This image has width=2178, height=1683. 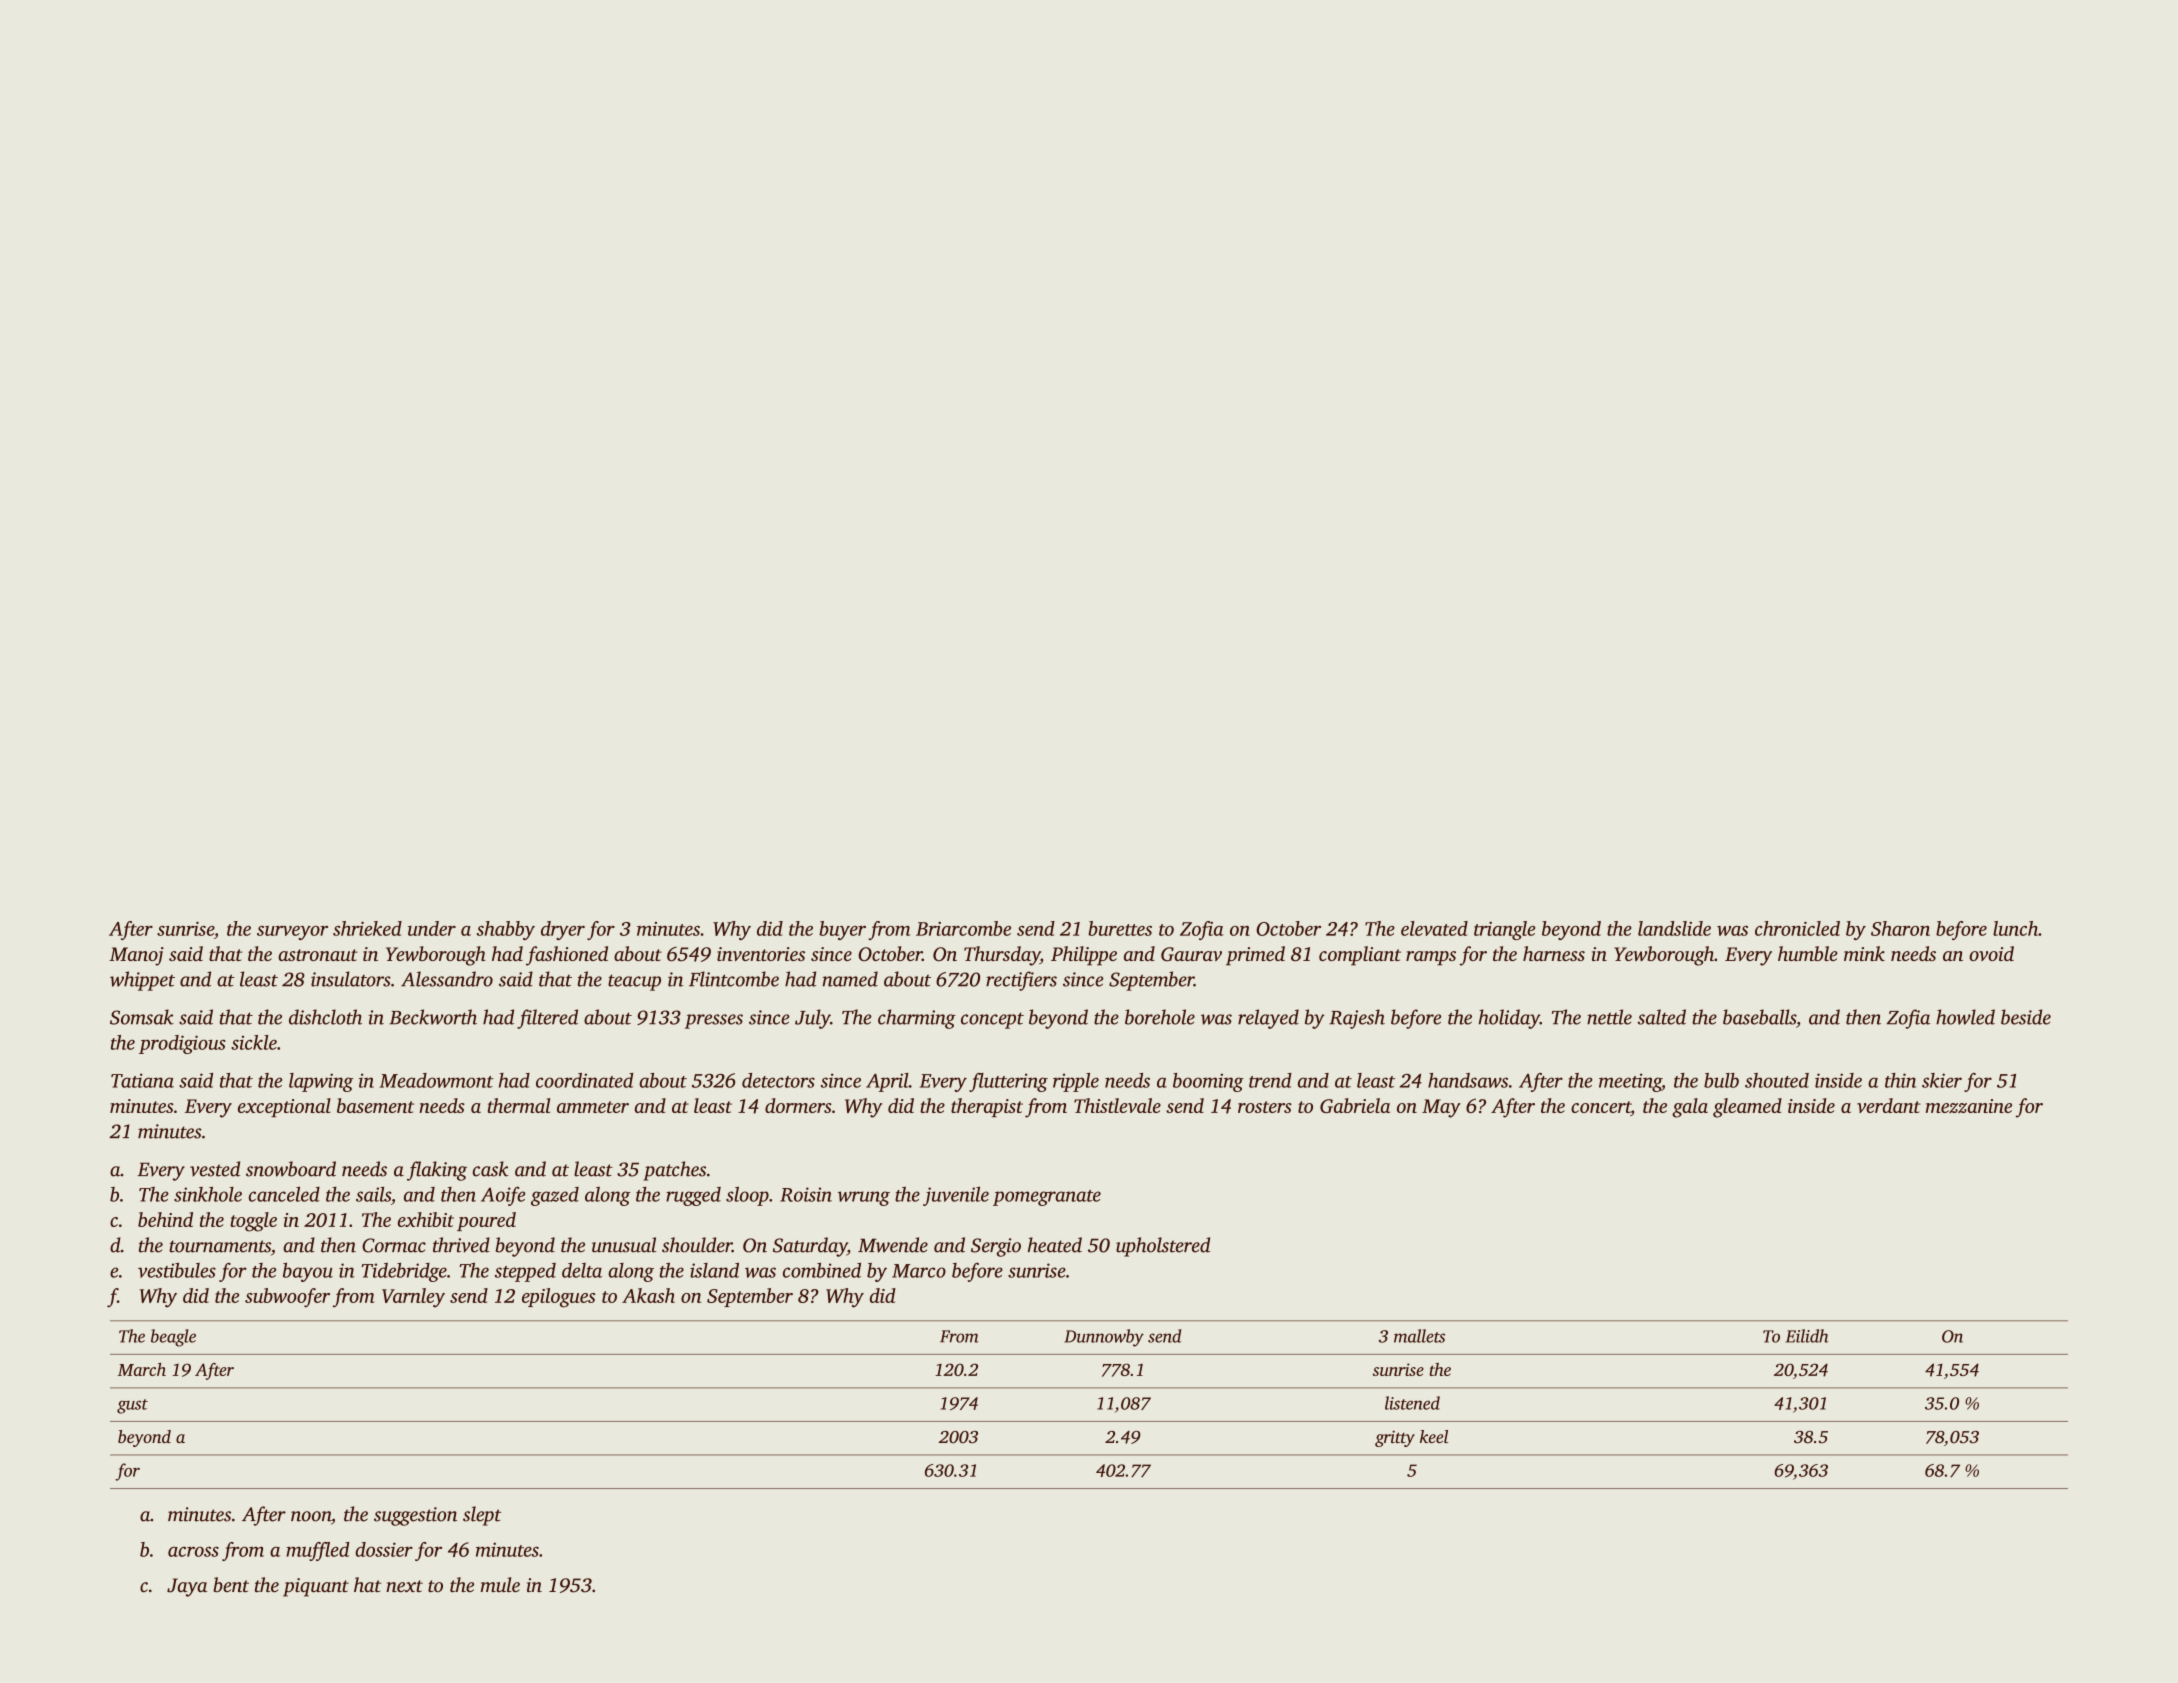 I want to click on Eilidh, so click(x=1807, y=1336).
